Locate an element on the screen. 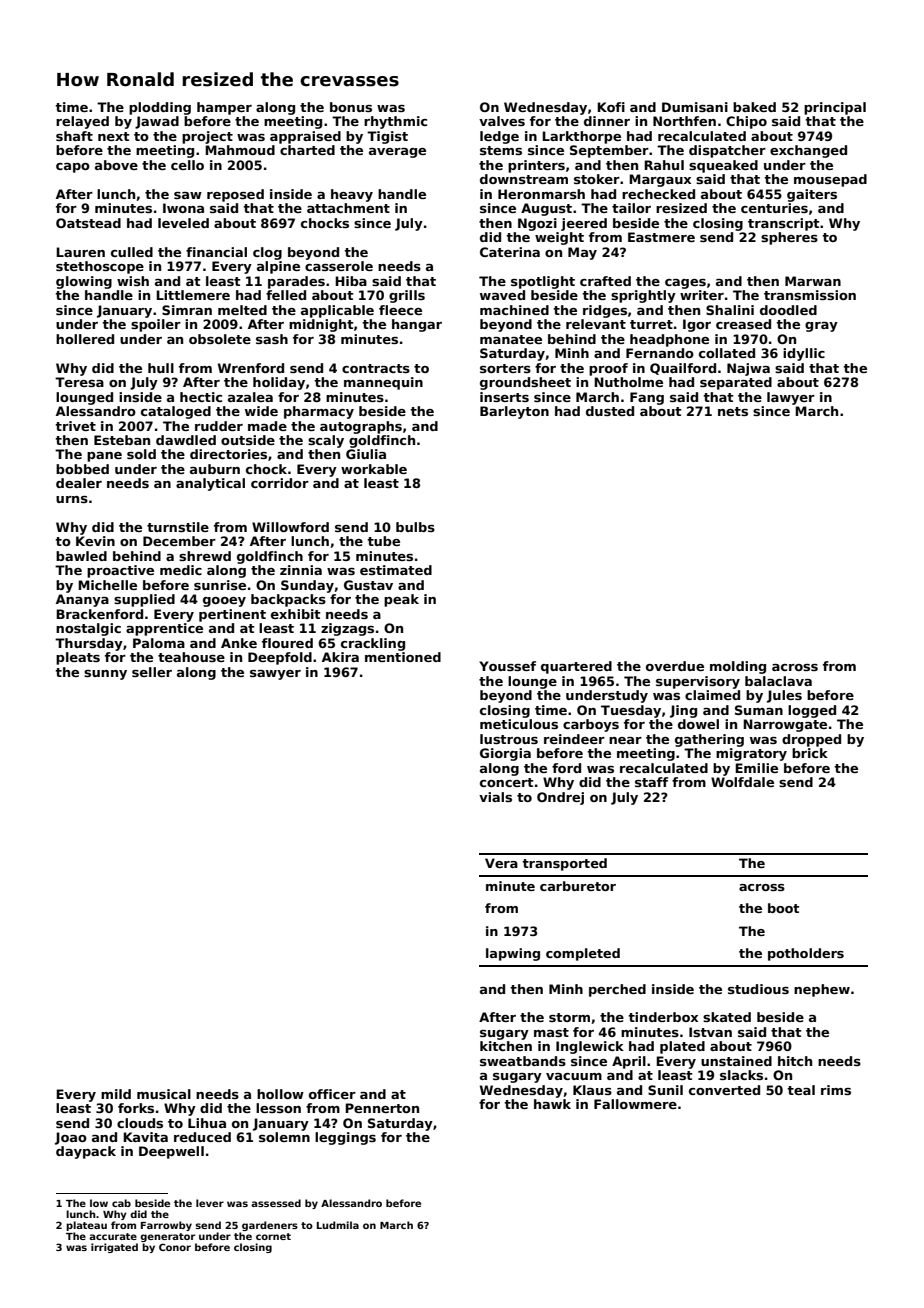  Conor is located at coordinates (175, 1247).
